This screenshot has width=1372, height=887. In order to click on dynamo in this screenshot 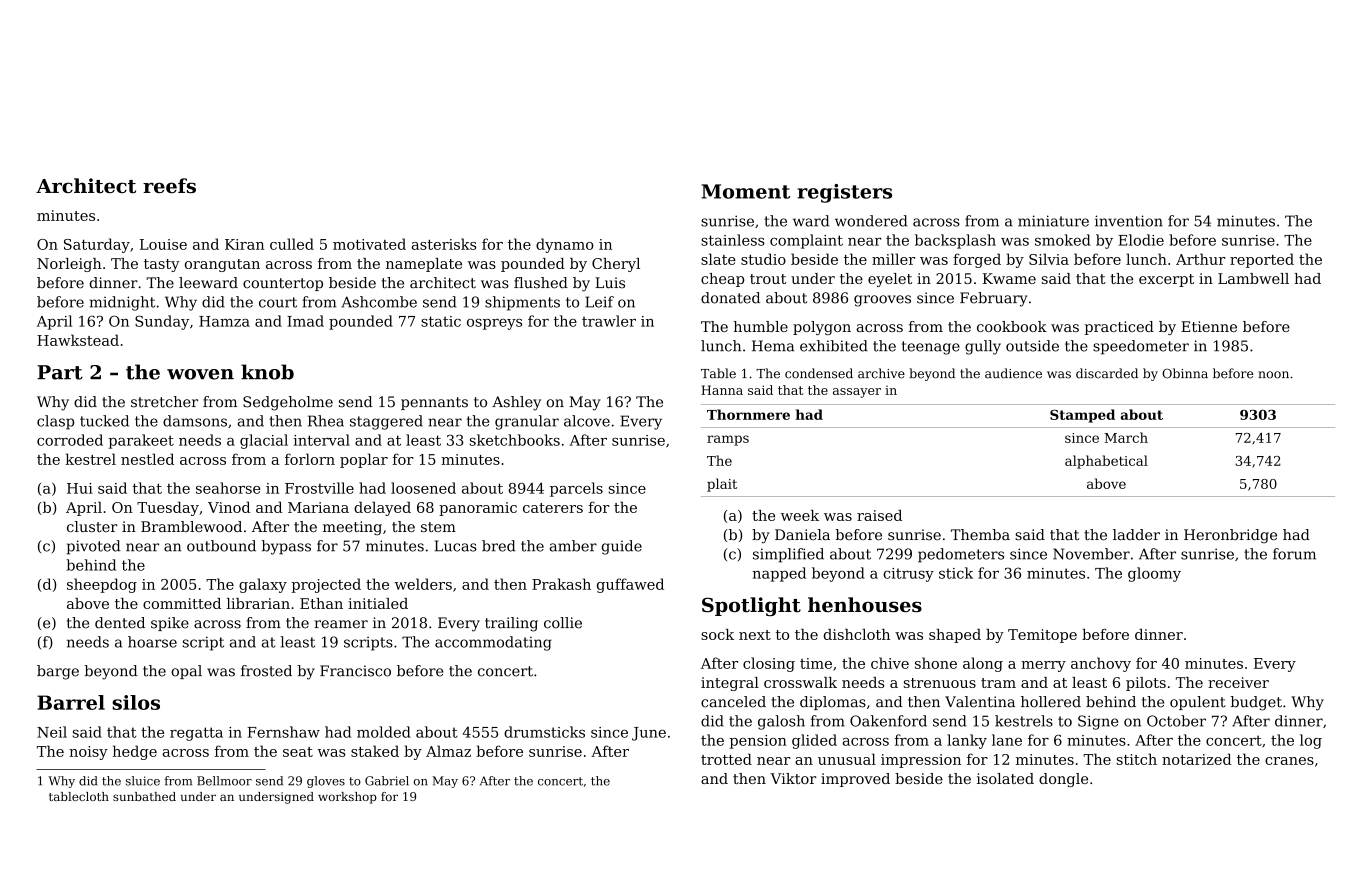, I will do `click(565, 245)`.
